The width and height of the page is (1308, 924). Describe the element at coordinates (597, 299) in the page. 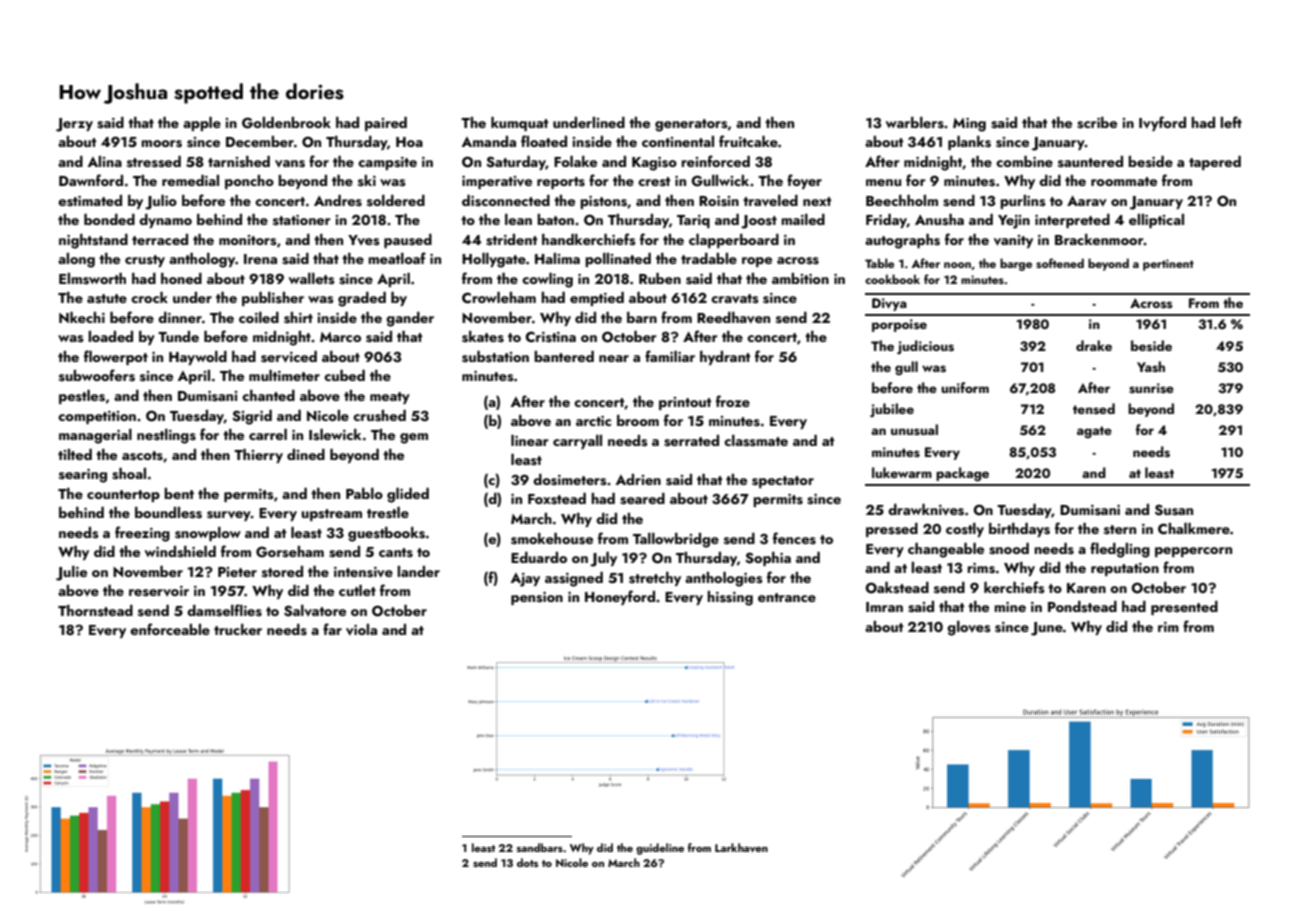

I see `emptied` at that location.
